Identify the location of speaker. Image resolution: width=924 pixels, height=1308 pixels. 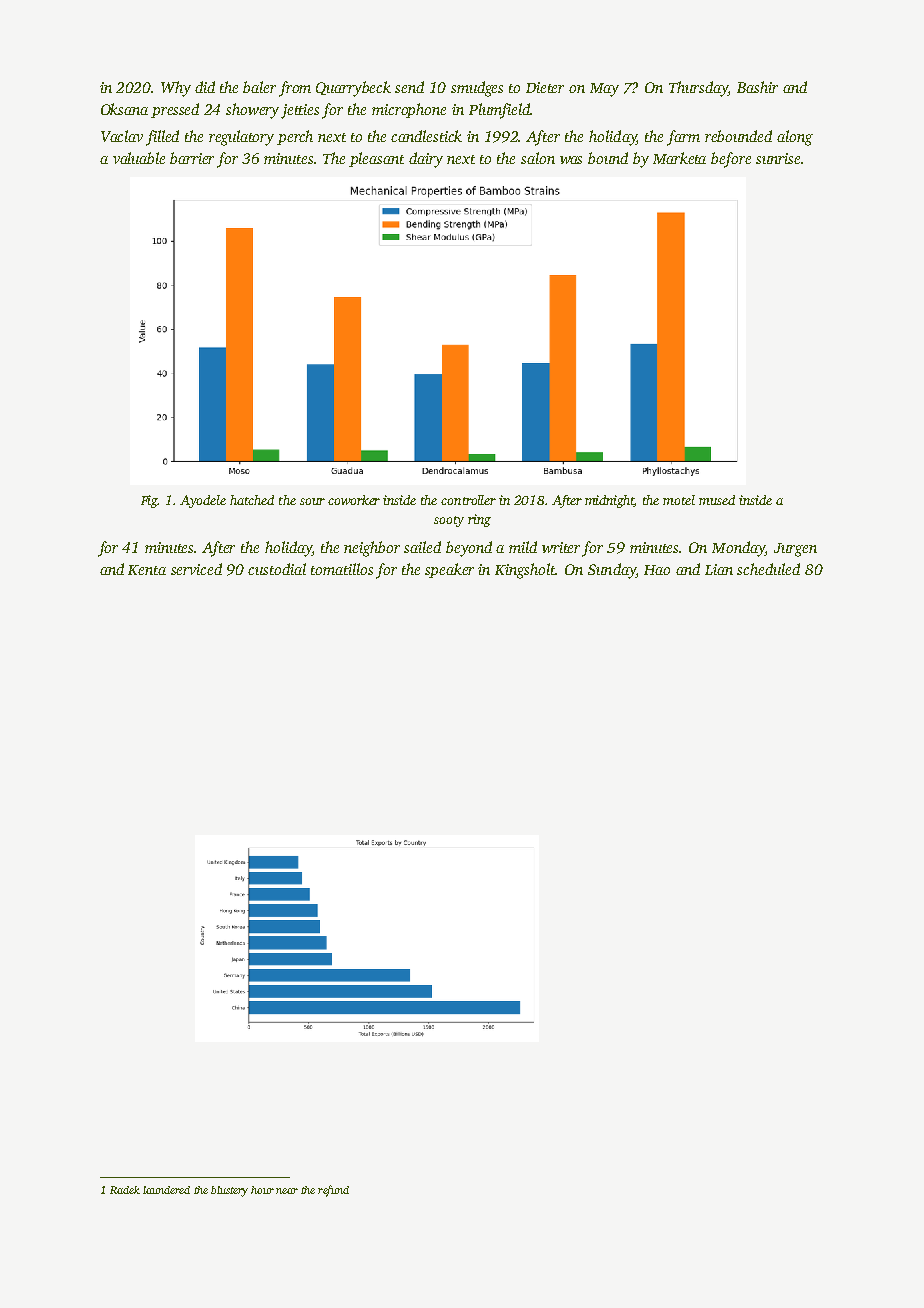
(449, 570).
